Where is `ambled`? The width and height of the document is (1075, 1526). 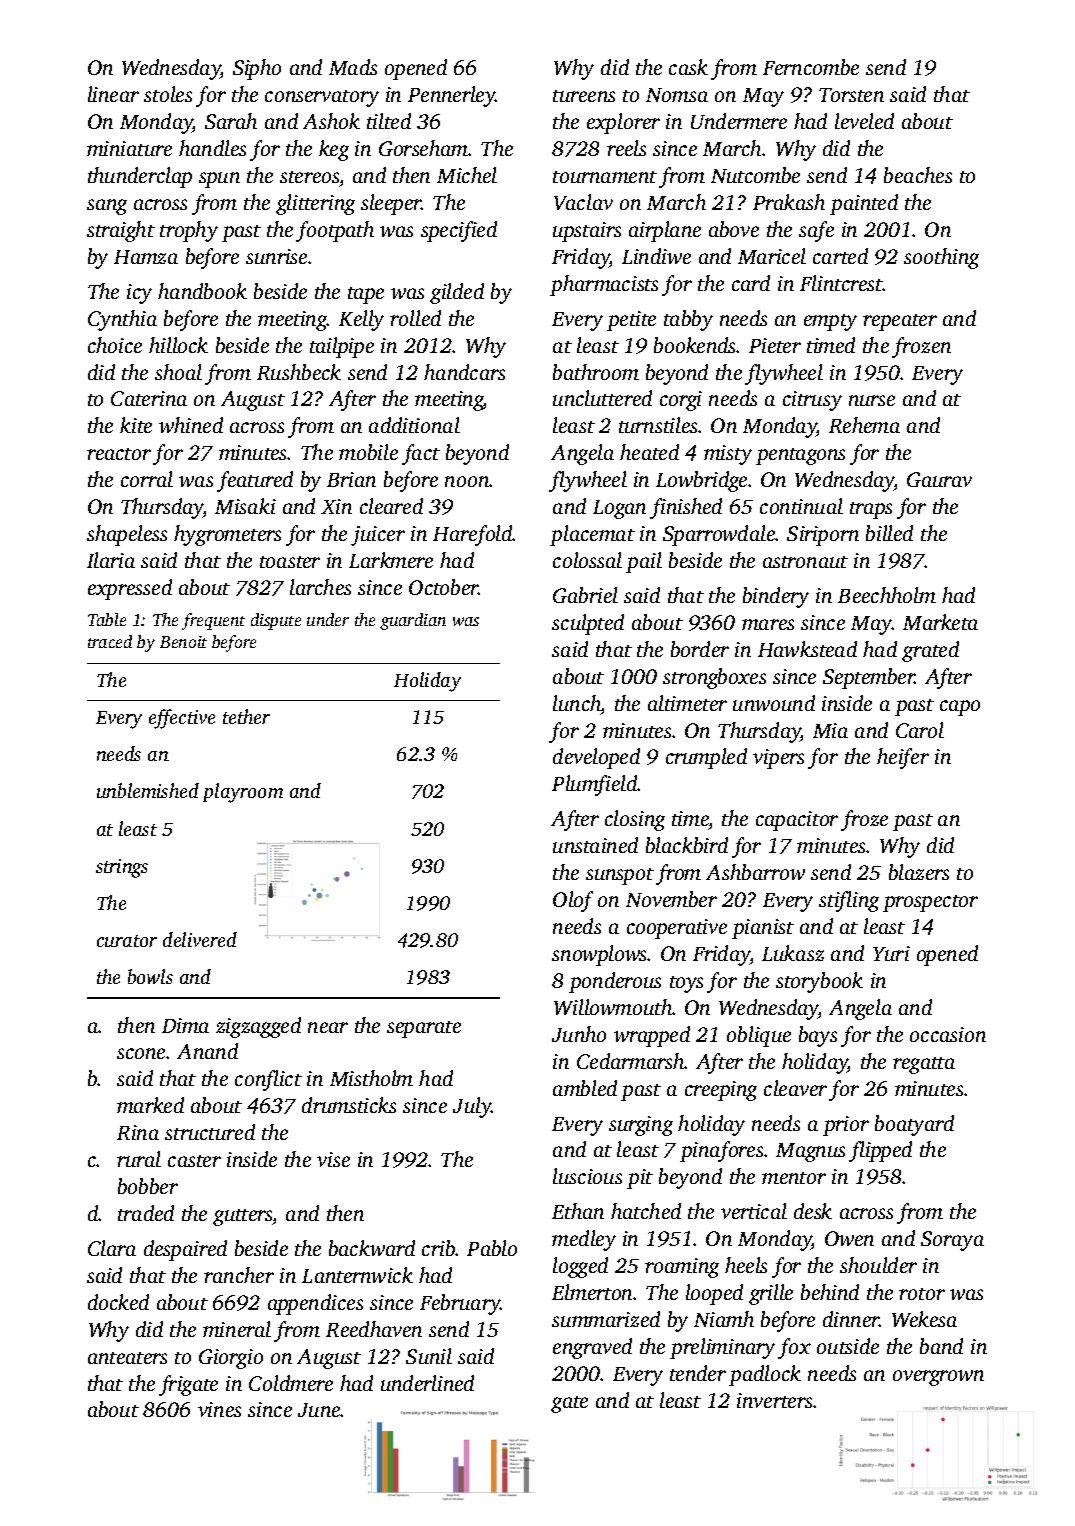
ambled is located at coordinates (585, 1088).
